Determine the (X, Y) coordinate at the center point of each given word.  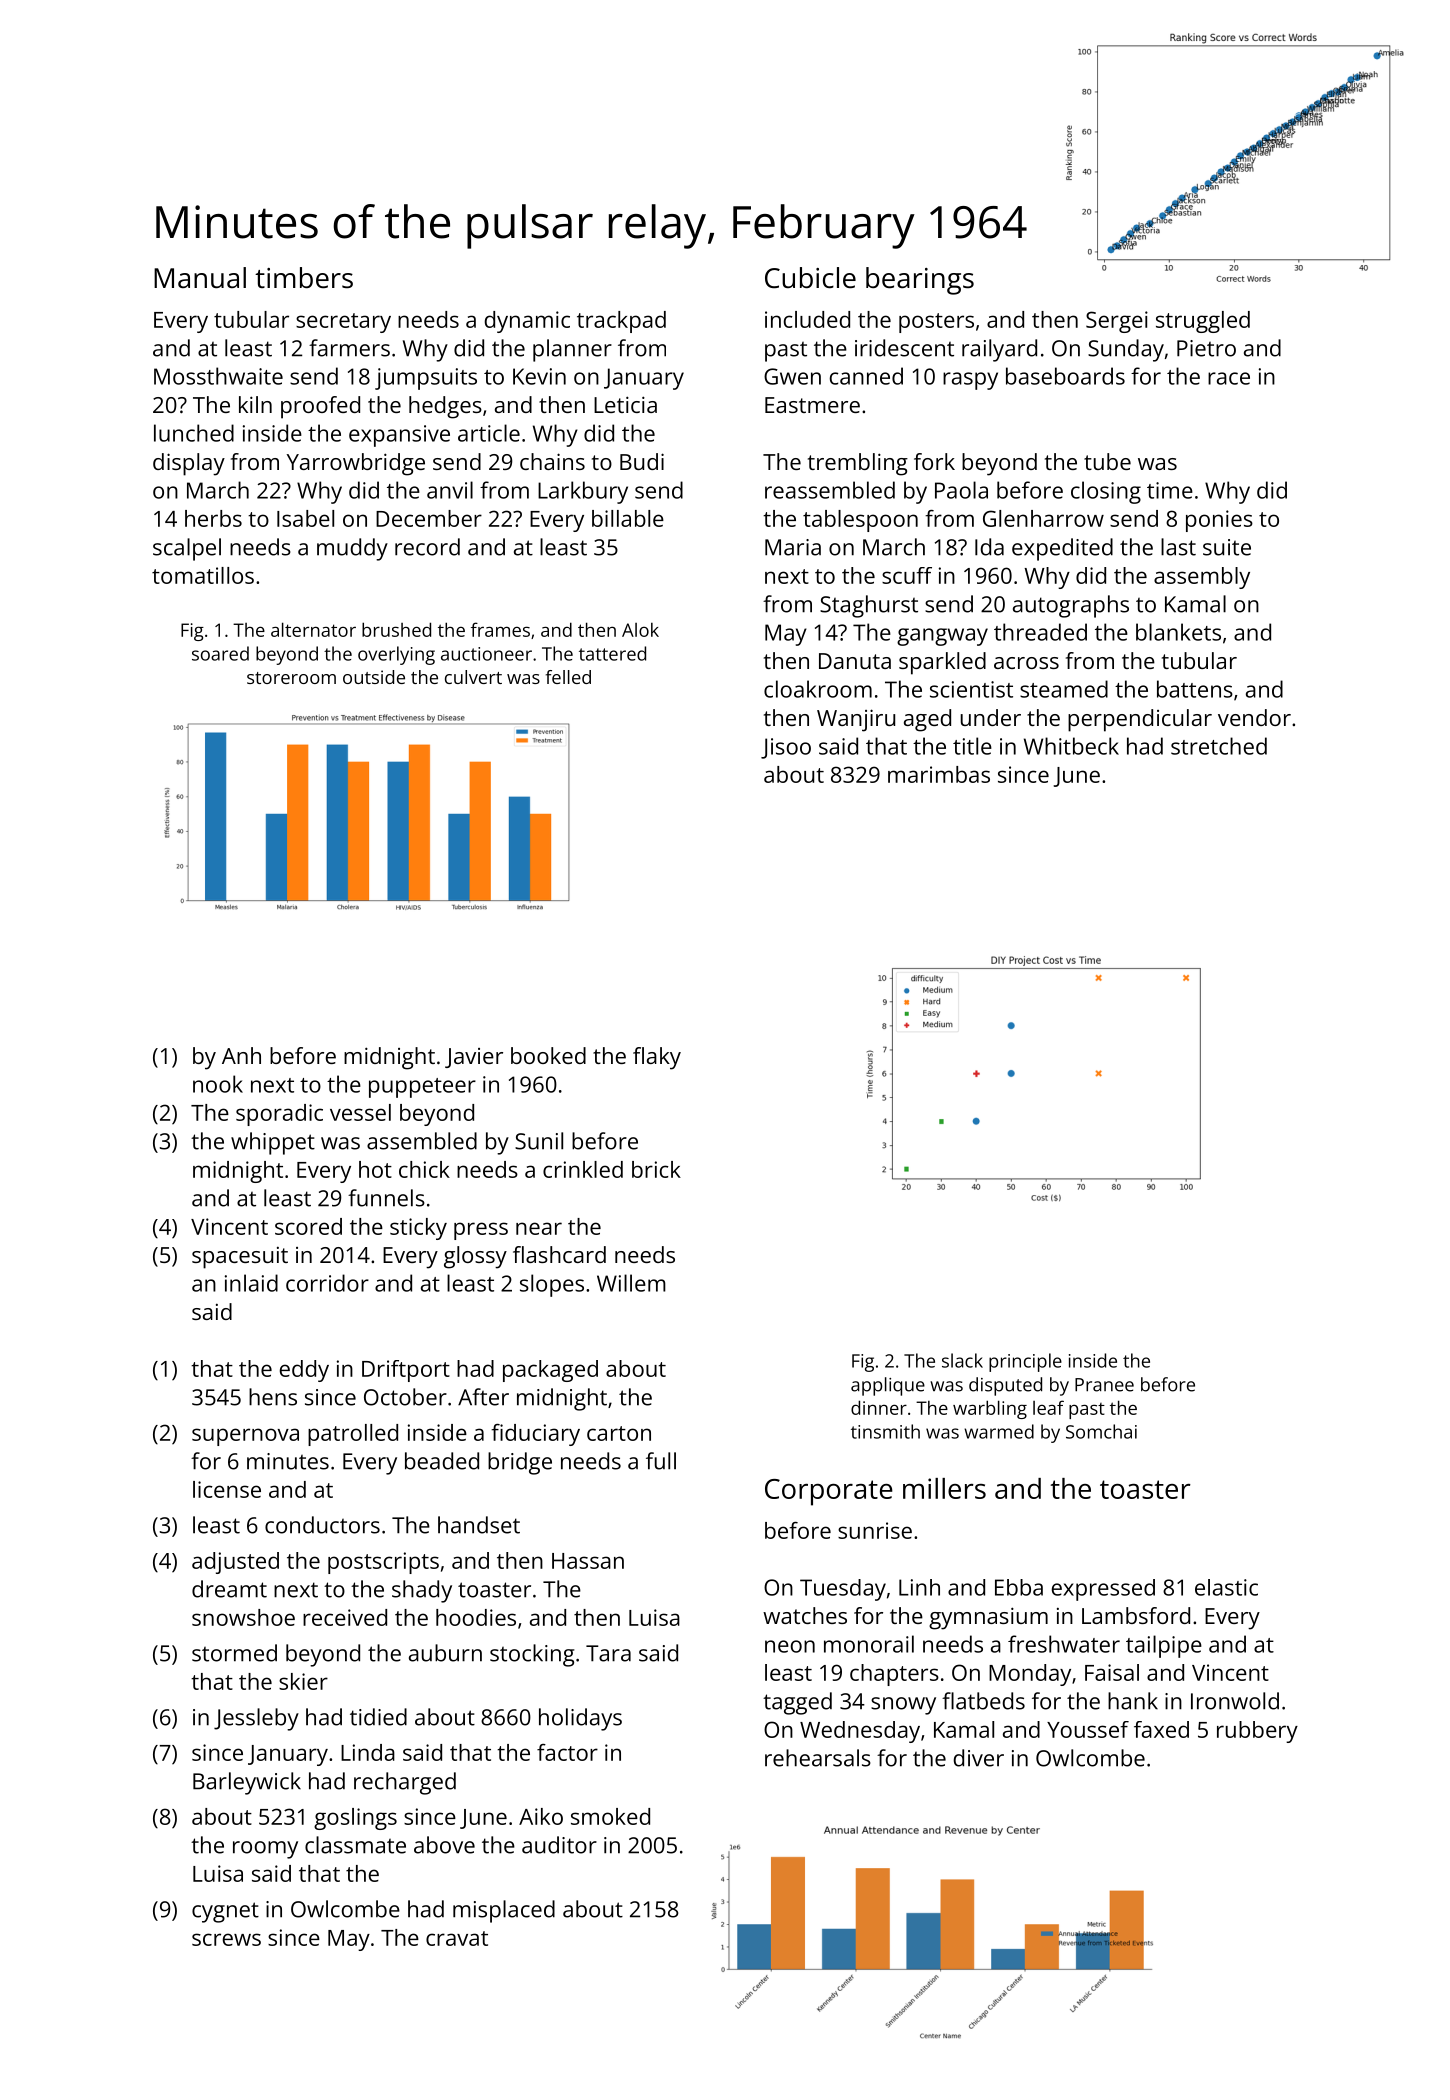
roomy (265, 1850)
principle (1025, 1362)
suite (1227, 547)
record (427, 547)
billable (628, 518)
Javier (474, 1058)
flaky (657, 1058)
